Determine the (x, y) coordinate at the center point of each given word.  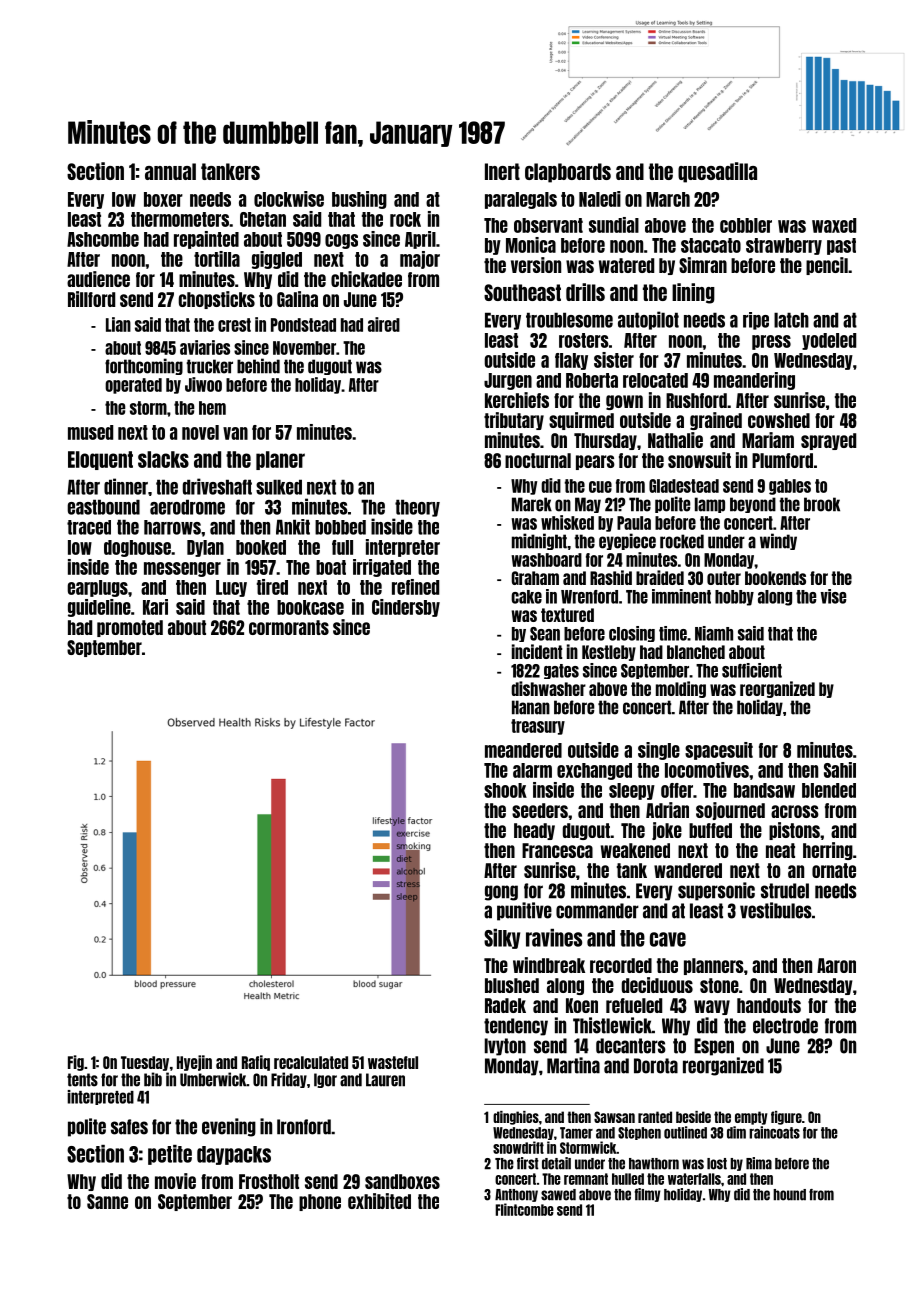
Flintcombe (524, 1209)
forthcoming (144, 366)
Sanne (107, 1201)
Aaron (836, 965)
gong (501, 893)
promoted (130, 628)
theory (417, 508)
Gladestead (684, 486)
